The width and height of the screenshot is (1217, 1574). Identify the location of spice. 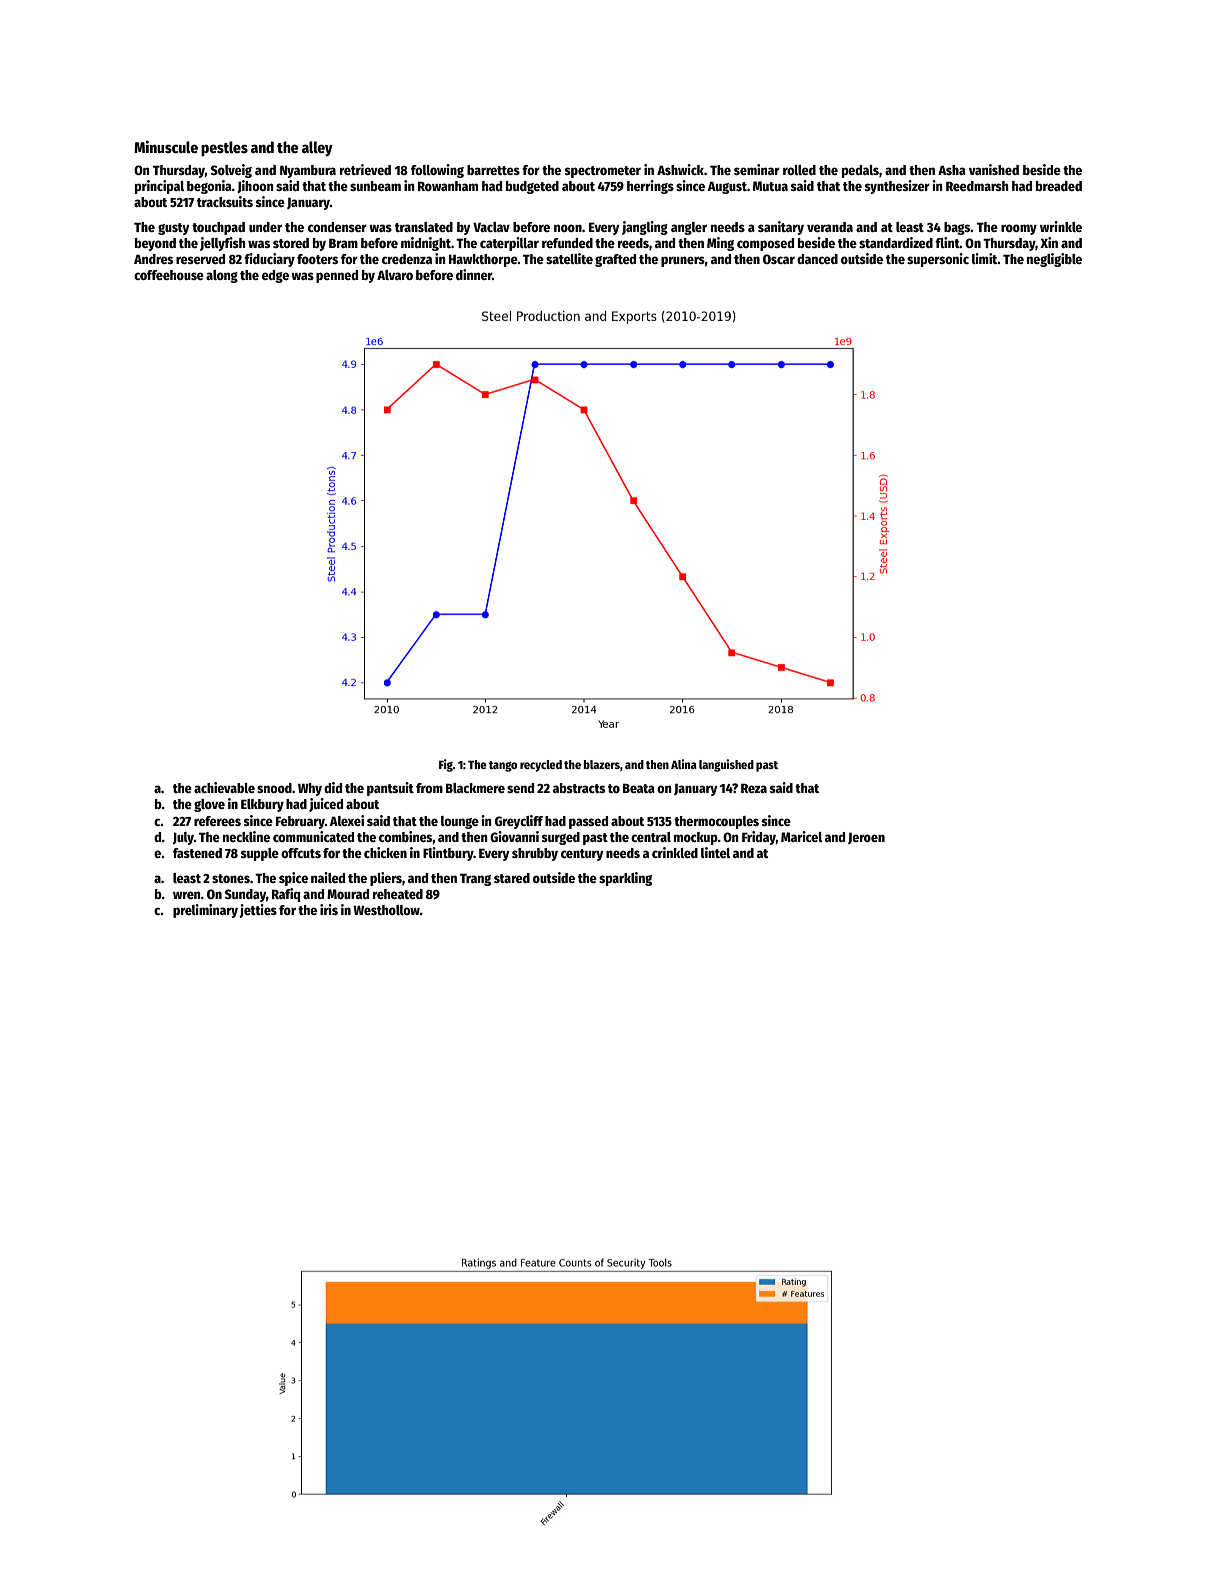
(293, 879).
